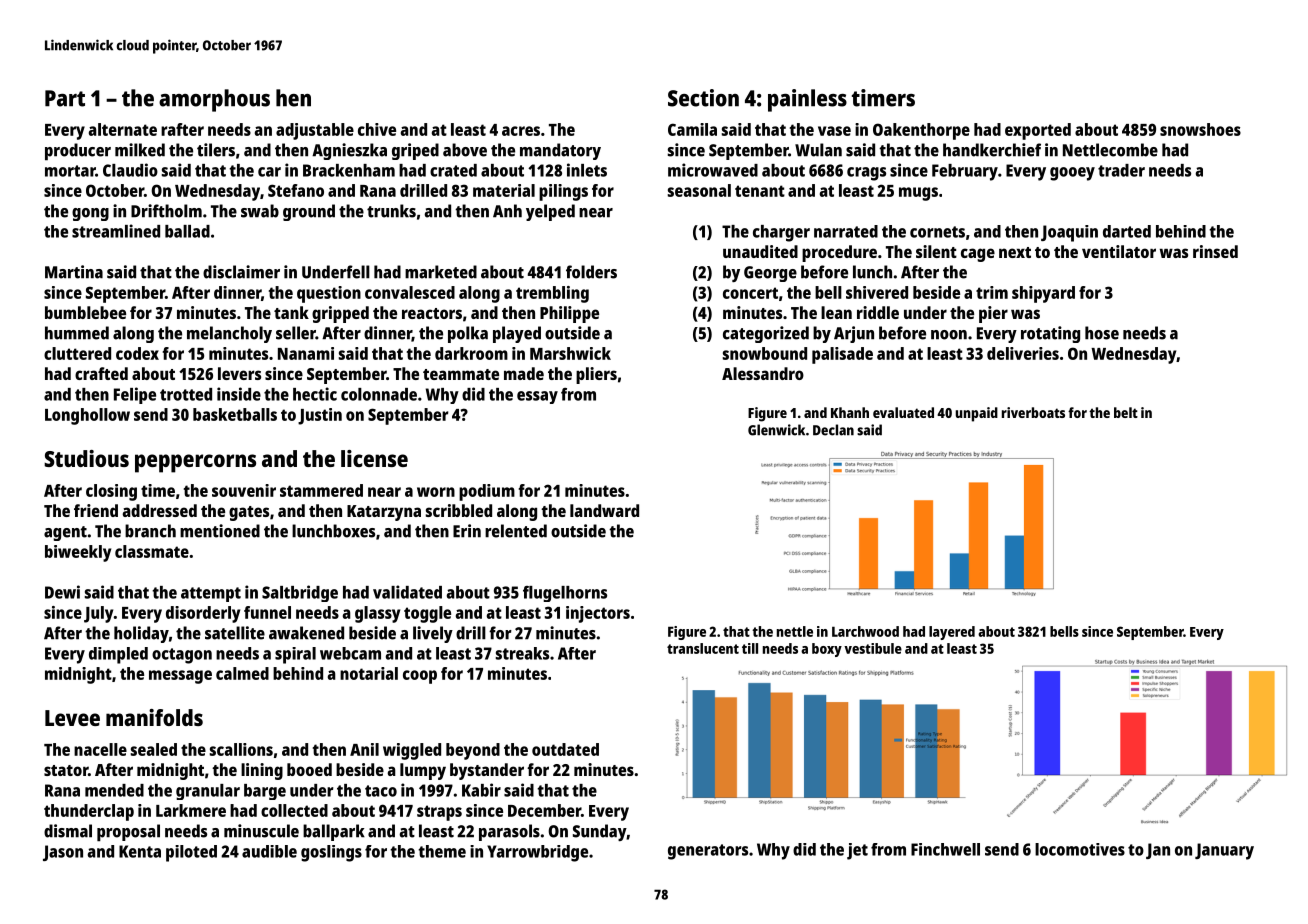 Image resolution: width=1308 pixels, height=924 pixels. Describe the element at coordinates (537, 853) in the image. I see `Yarrowbridge` at that location.
